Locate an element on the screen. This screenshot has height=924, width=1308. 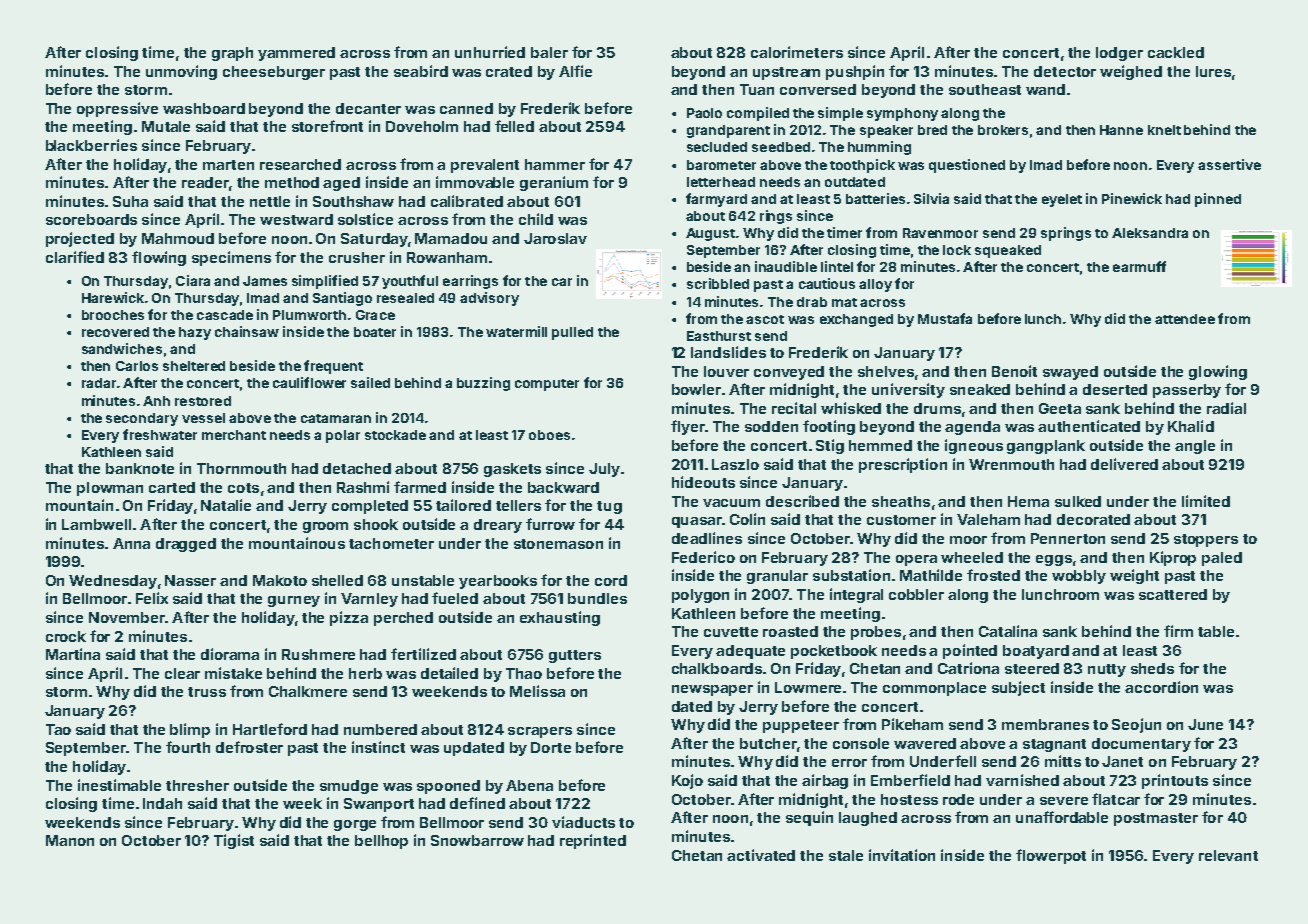
deserted is located at coordinates (1115, 389).
